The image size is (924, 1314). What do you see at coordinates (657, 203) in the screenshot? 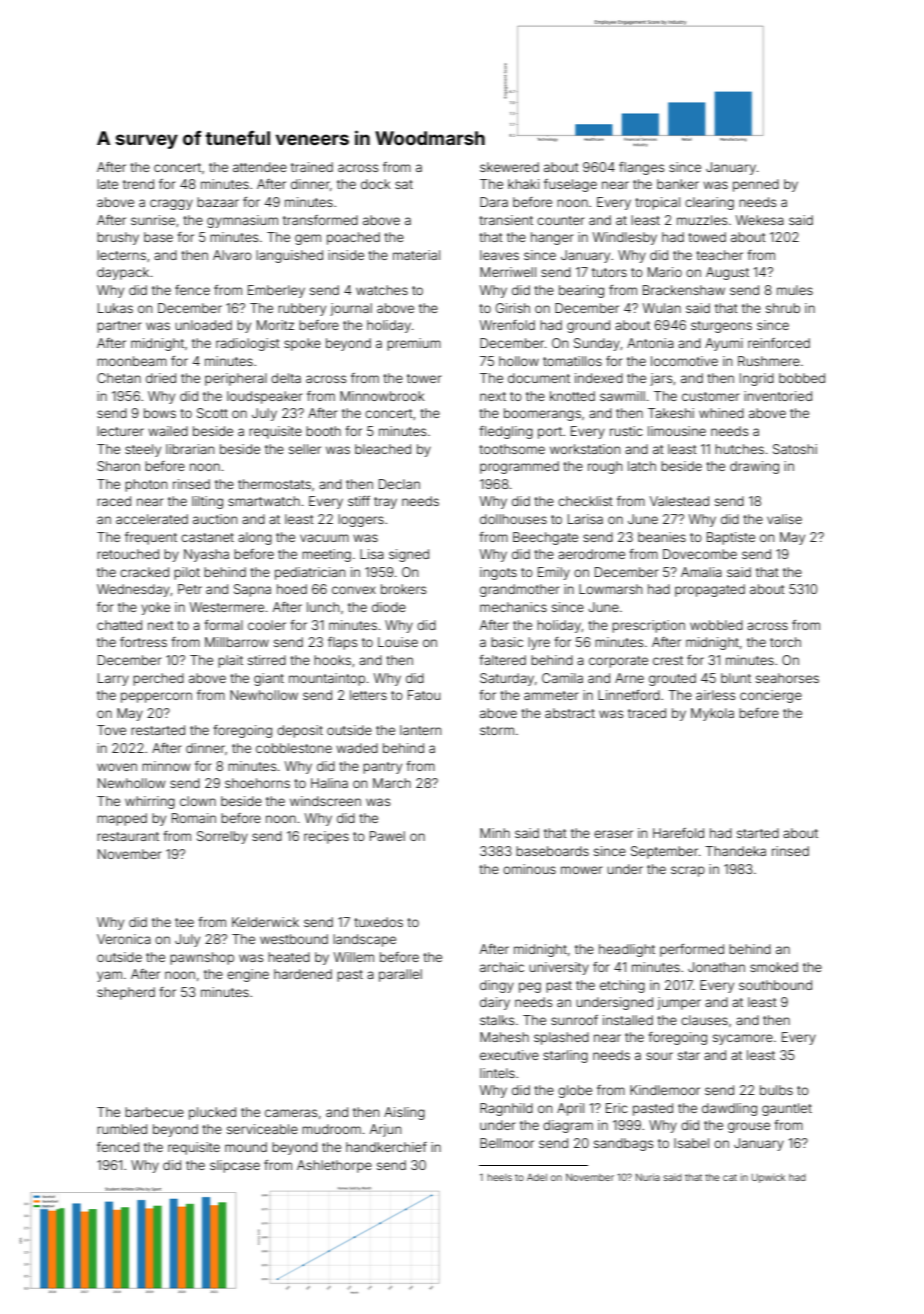
I see `tropical` at bounding box center [657, 203].
